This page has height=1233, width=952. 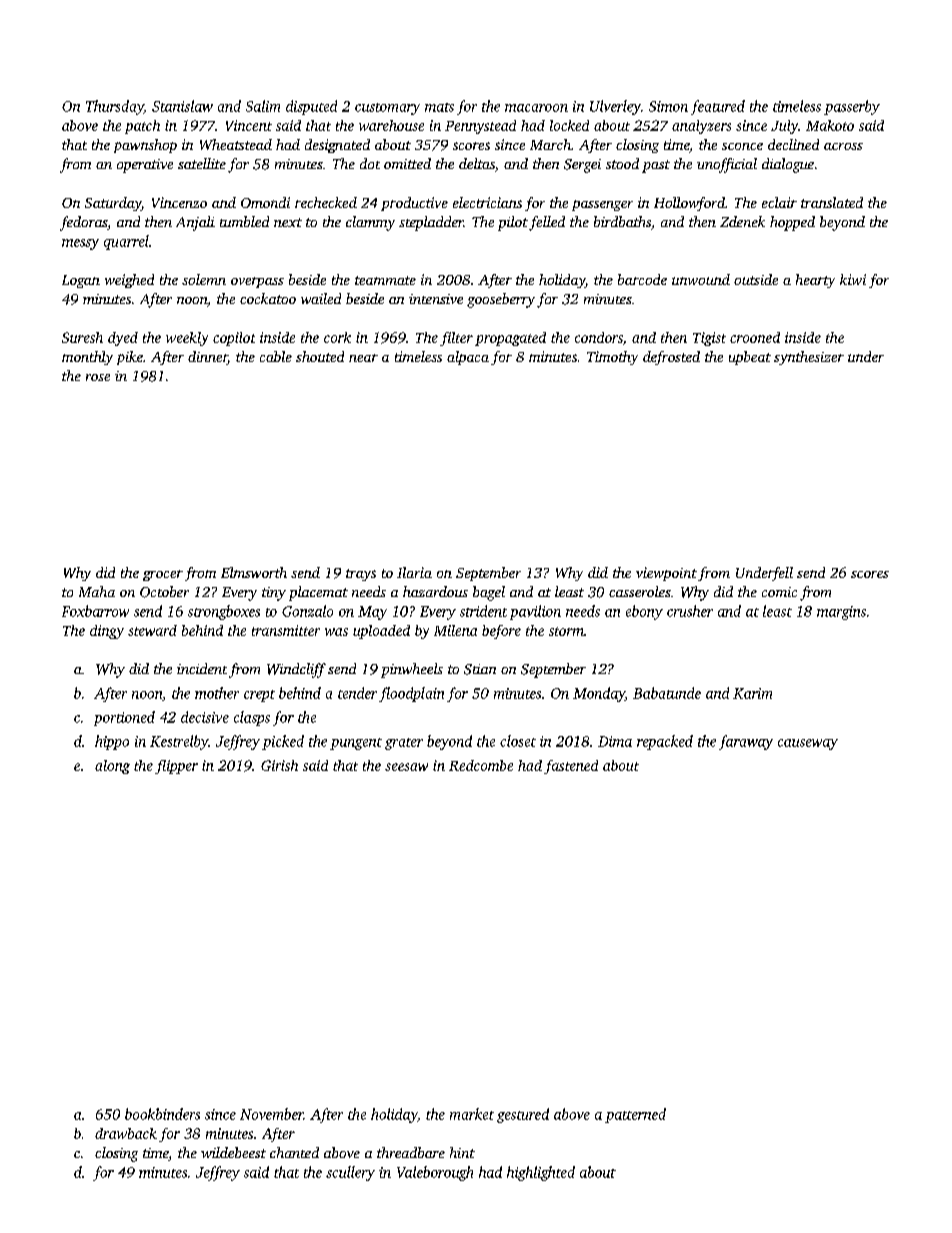 What do you see at coordinates (439, 107) in the page?
I see `mats` at bounding box center [439, 107].
